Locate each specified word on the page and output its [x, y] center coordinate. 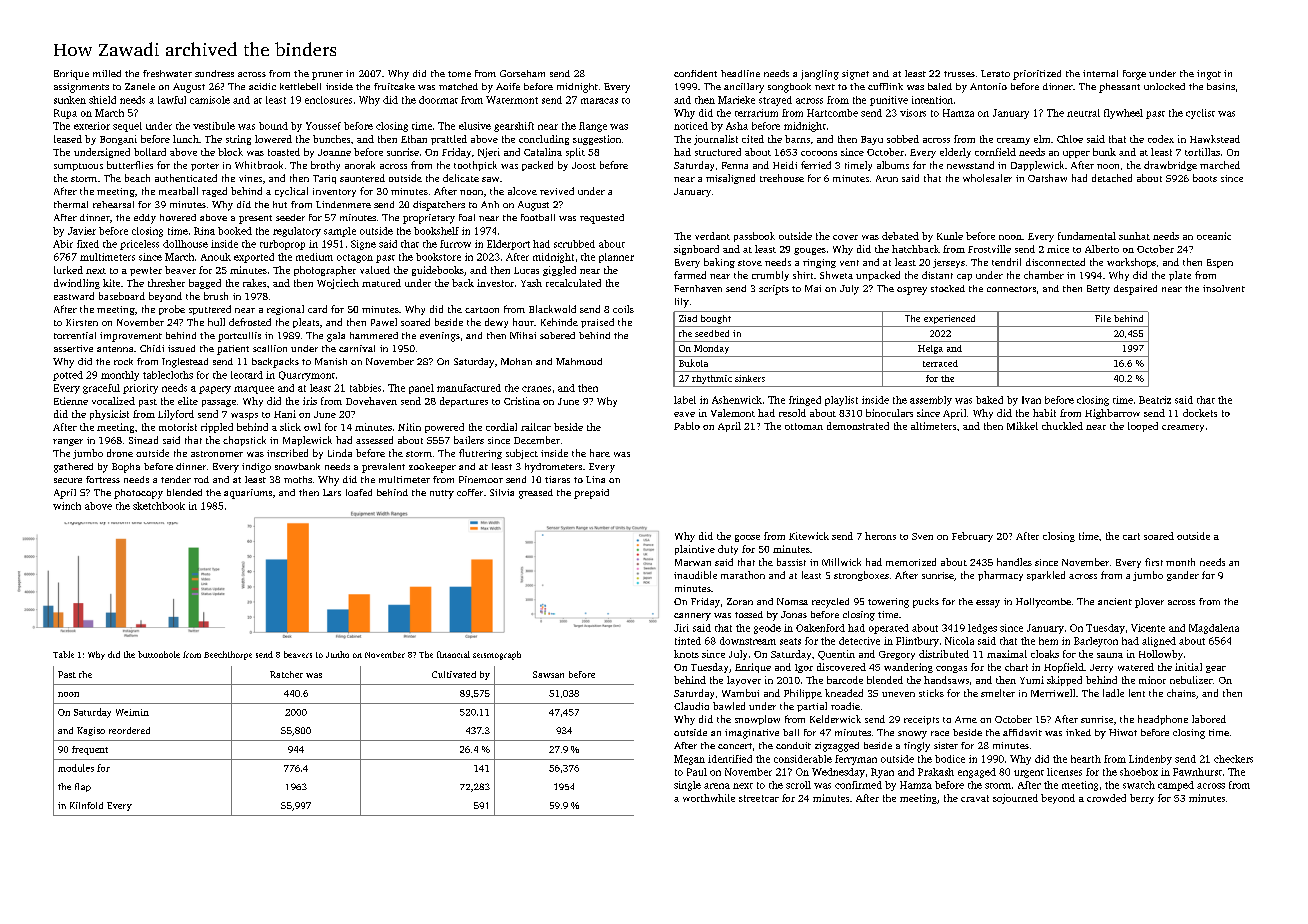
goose [747, 538]
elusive [475, 126]
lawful [172, 100]
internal [1100, 73]
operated [889, 629]
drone [120, 453]
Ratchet [286, 674]
